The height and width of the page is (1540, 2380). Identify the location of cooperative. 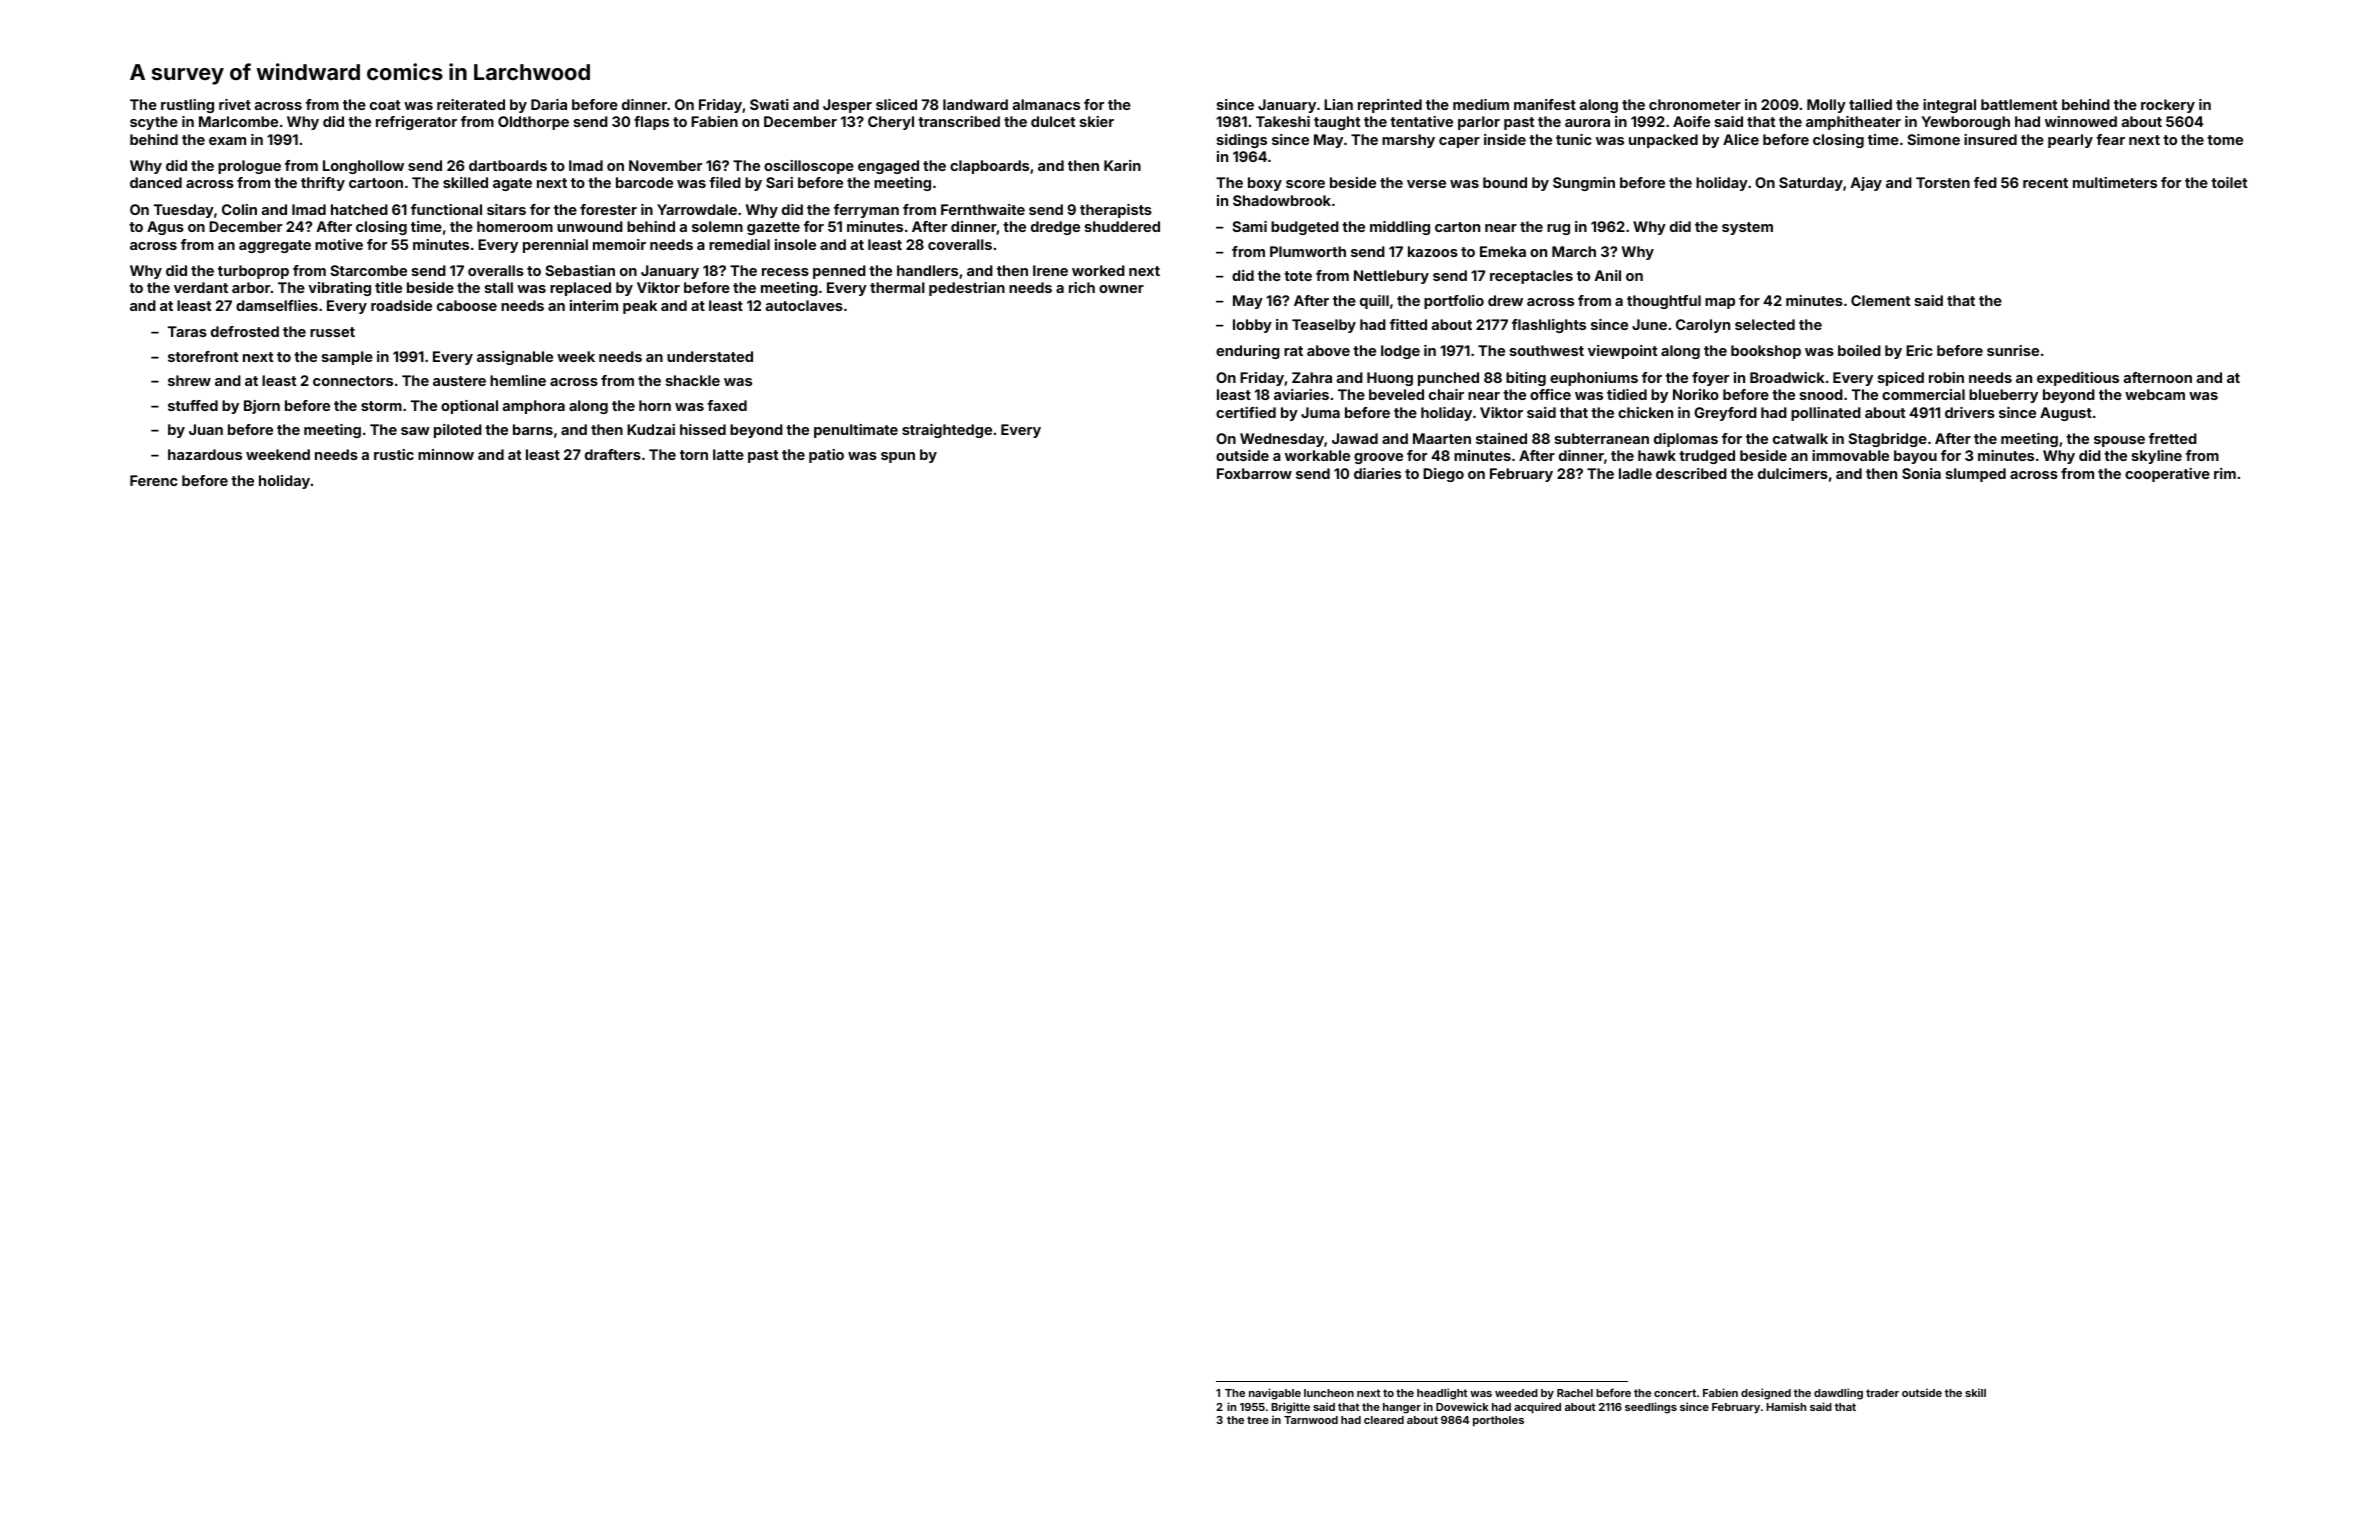
(2167, 475).
